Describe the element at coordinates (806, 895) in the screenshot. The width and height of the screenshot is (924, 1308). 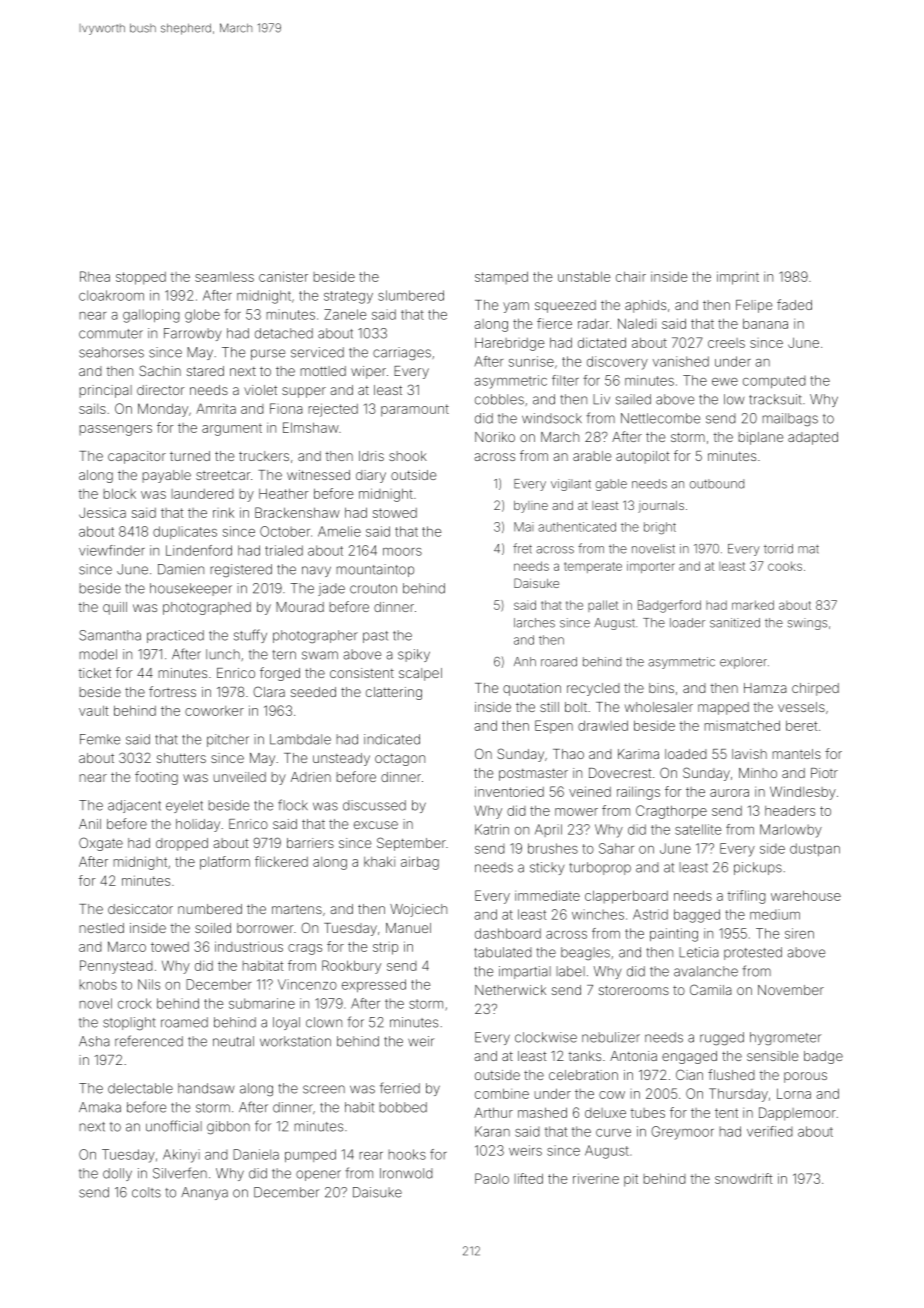
I see `warehouse` at that location.
